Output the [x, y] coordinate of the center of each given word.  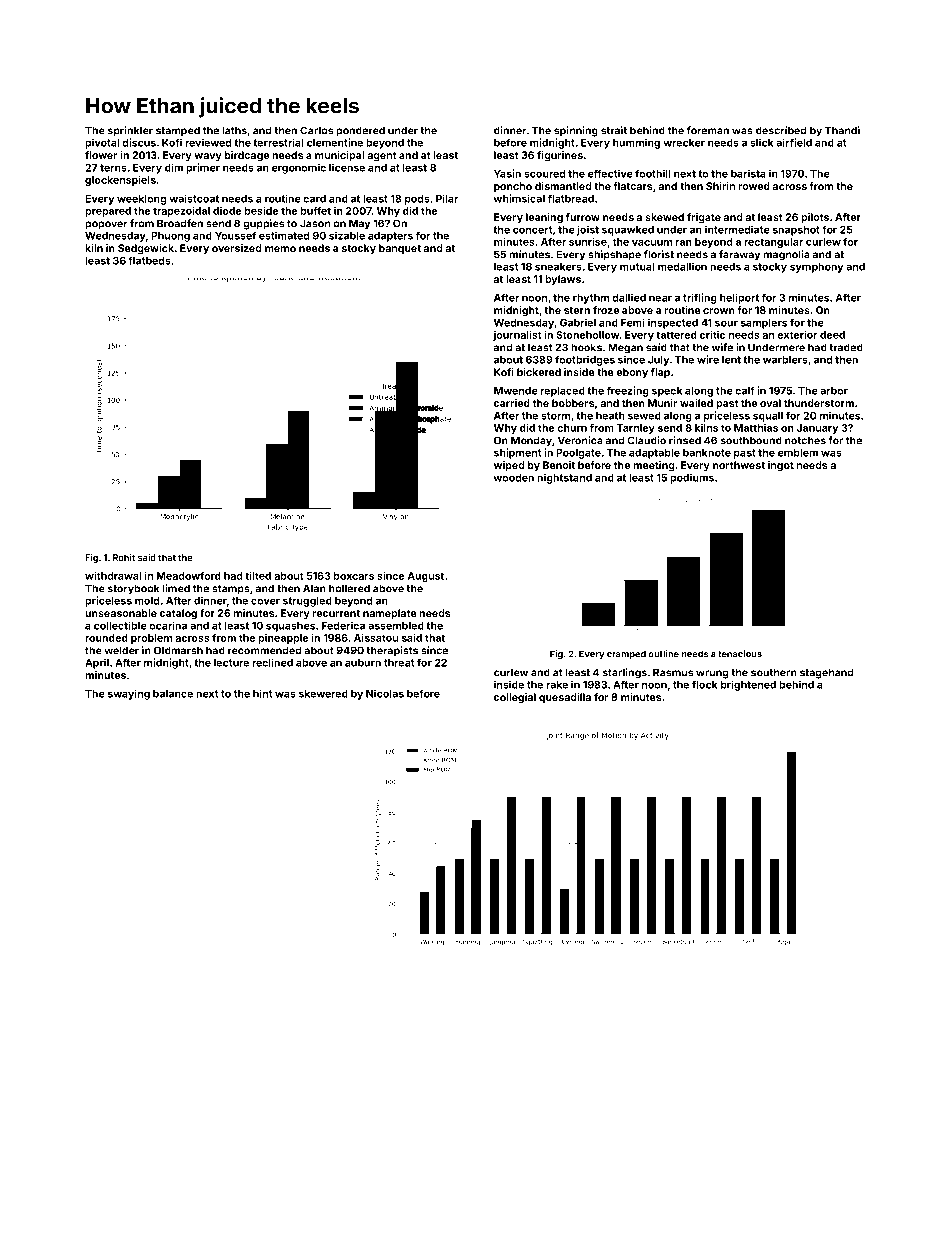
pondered [360, 131]
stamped [178, 131]
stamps [231, 590]
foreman [708, 130]
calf [745, 390]
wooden [514, 478]
